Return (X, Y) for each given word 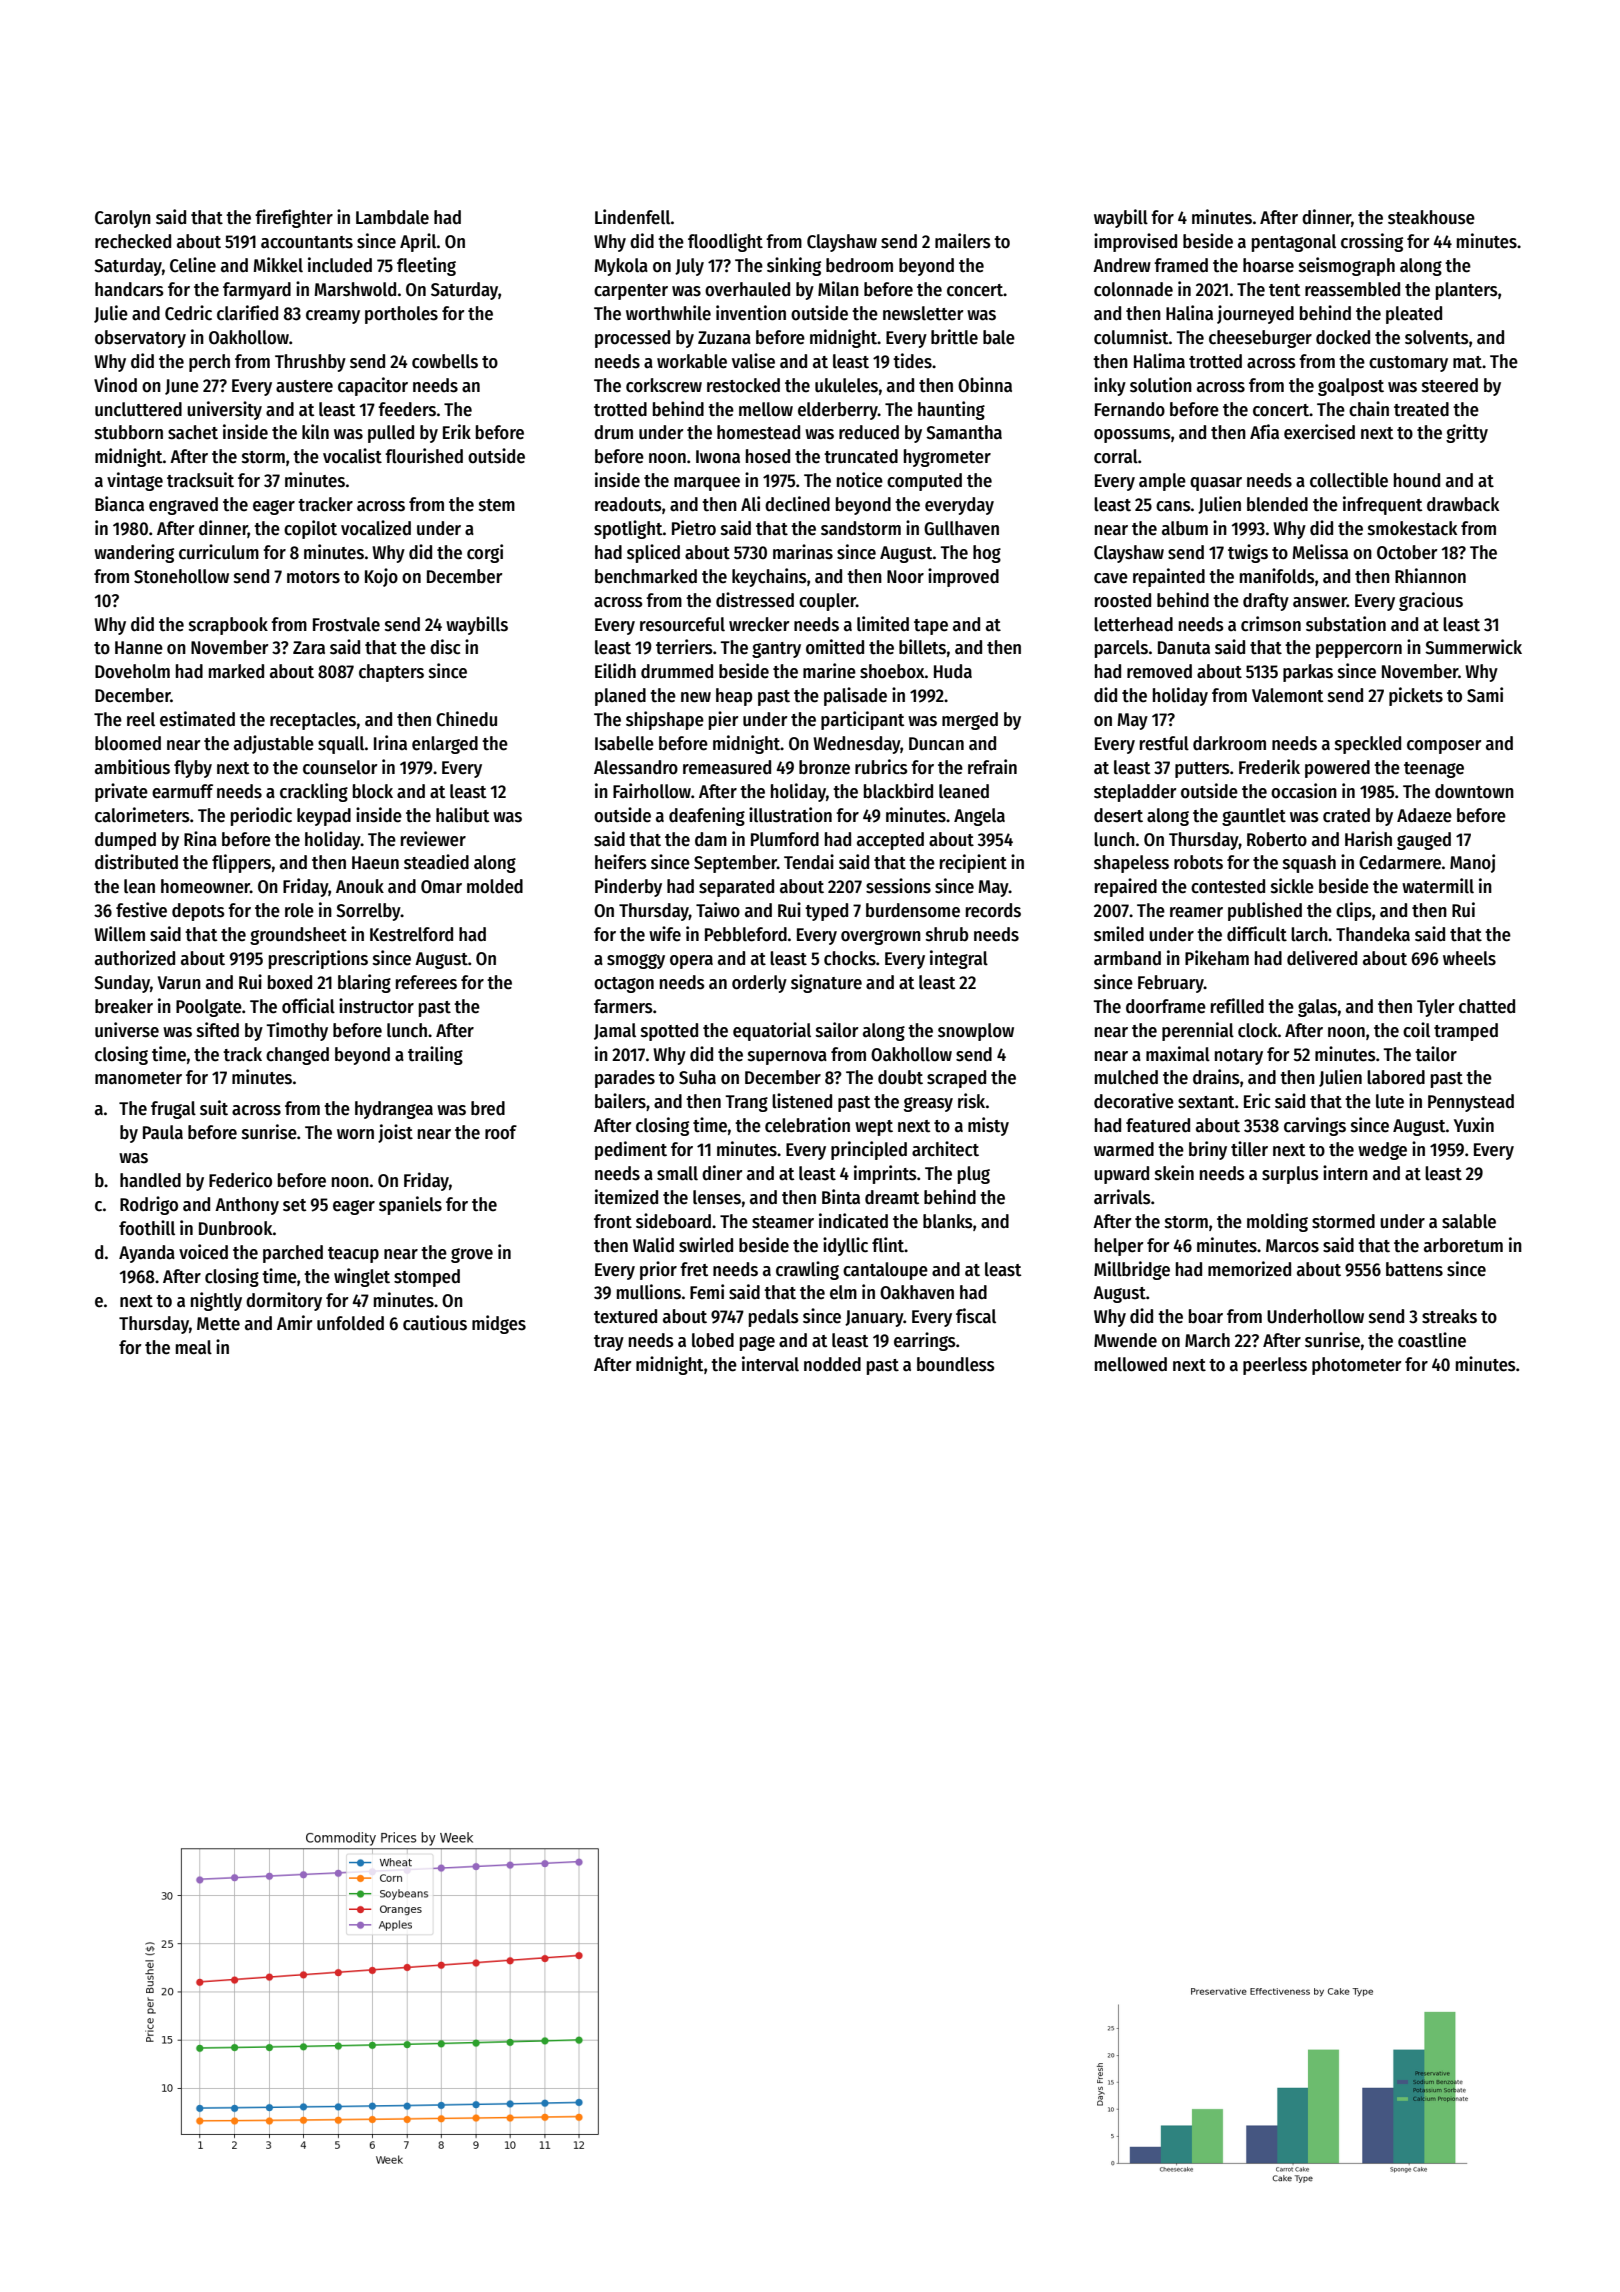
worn (355, 1134)
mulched (1126, 1077)
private (121, 792)
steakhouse (1431, 217)
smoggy (636, 961)
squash (1309, 864)
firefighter (294, 218)
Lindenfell (632, 217)
